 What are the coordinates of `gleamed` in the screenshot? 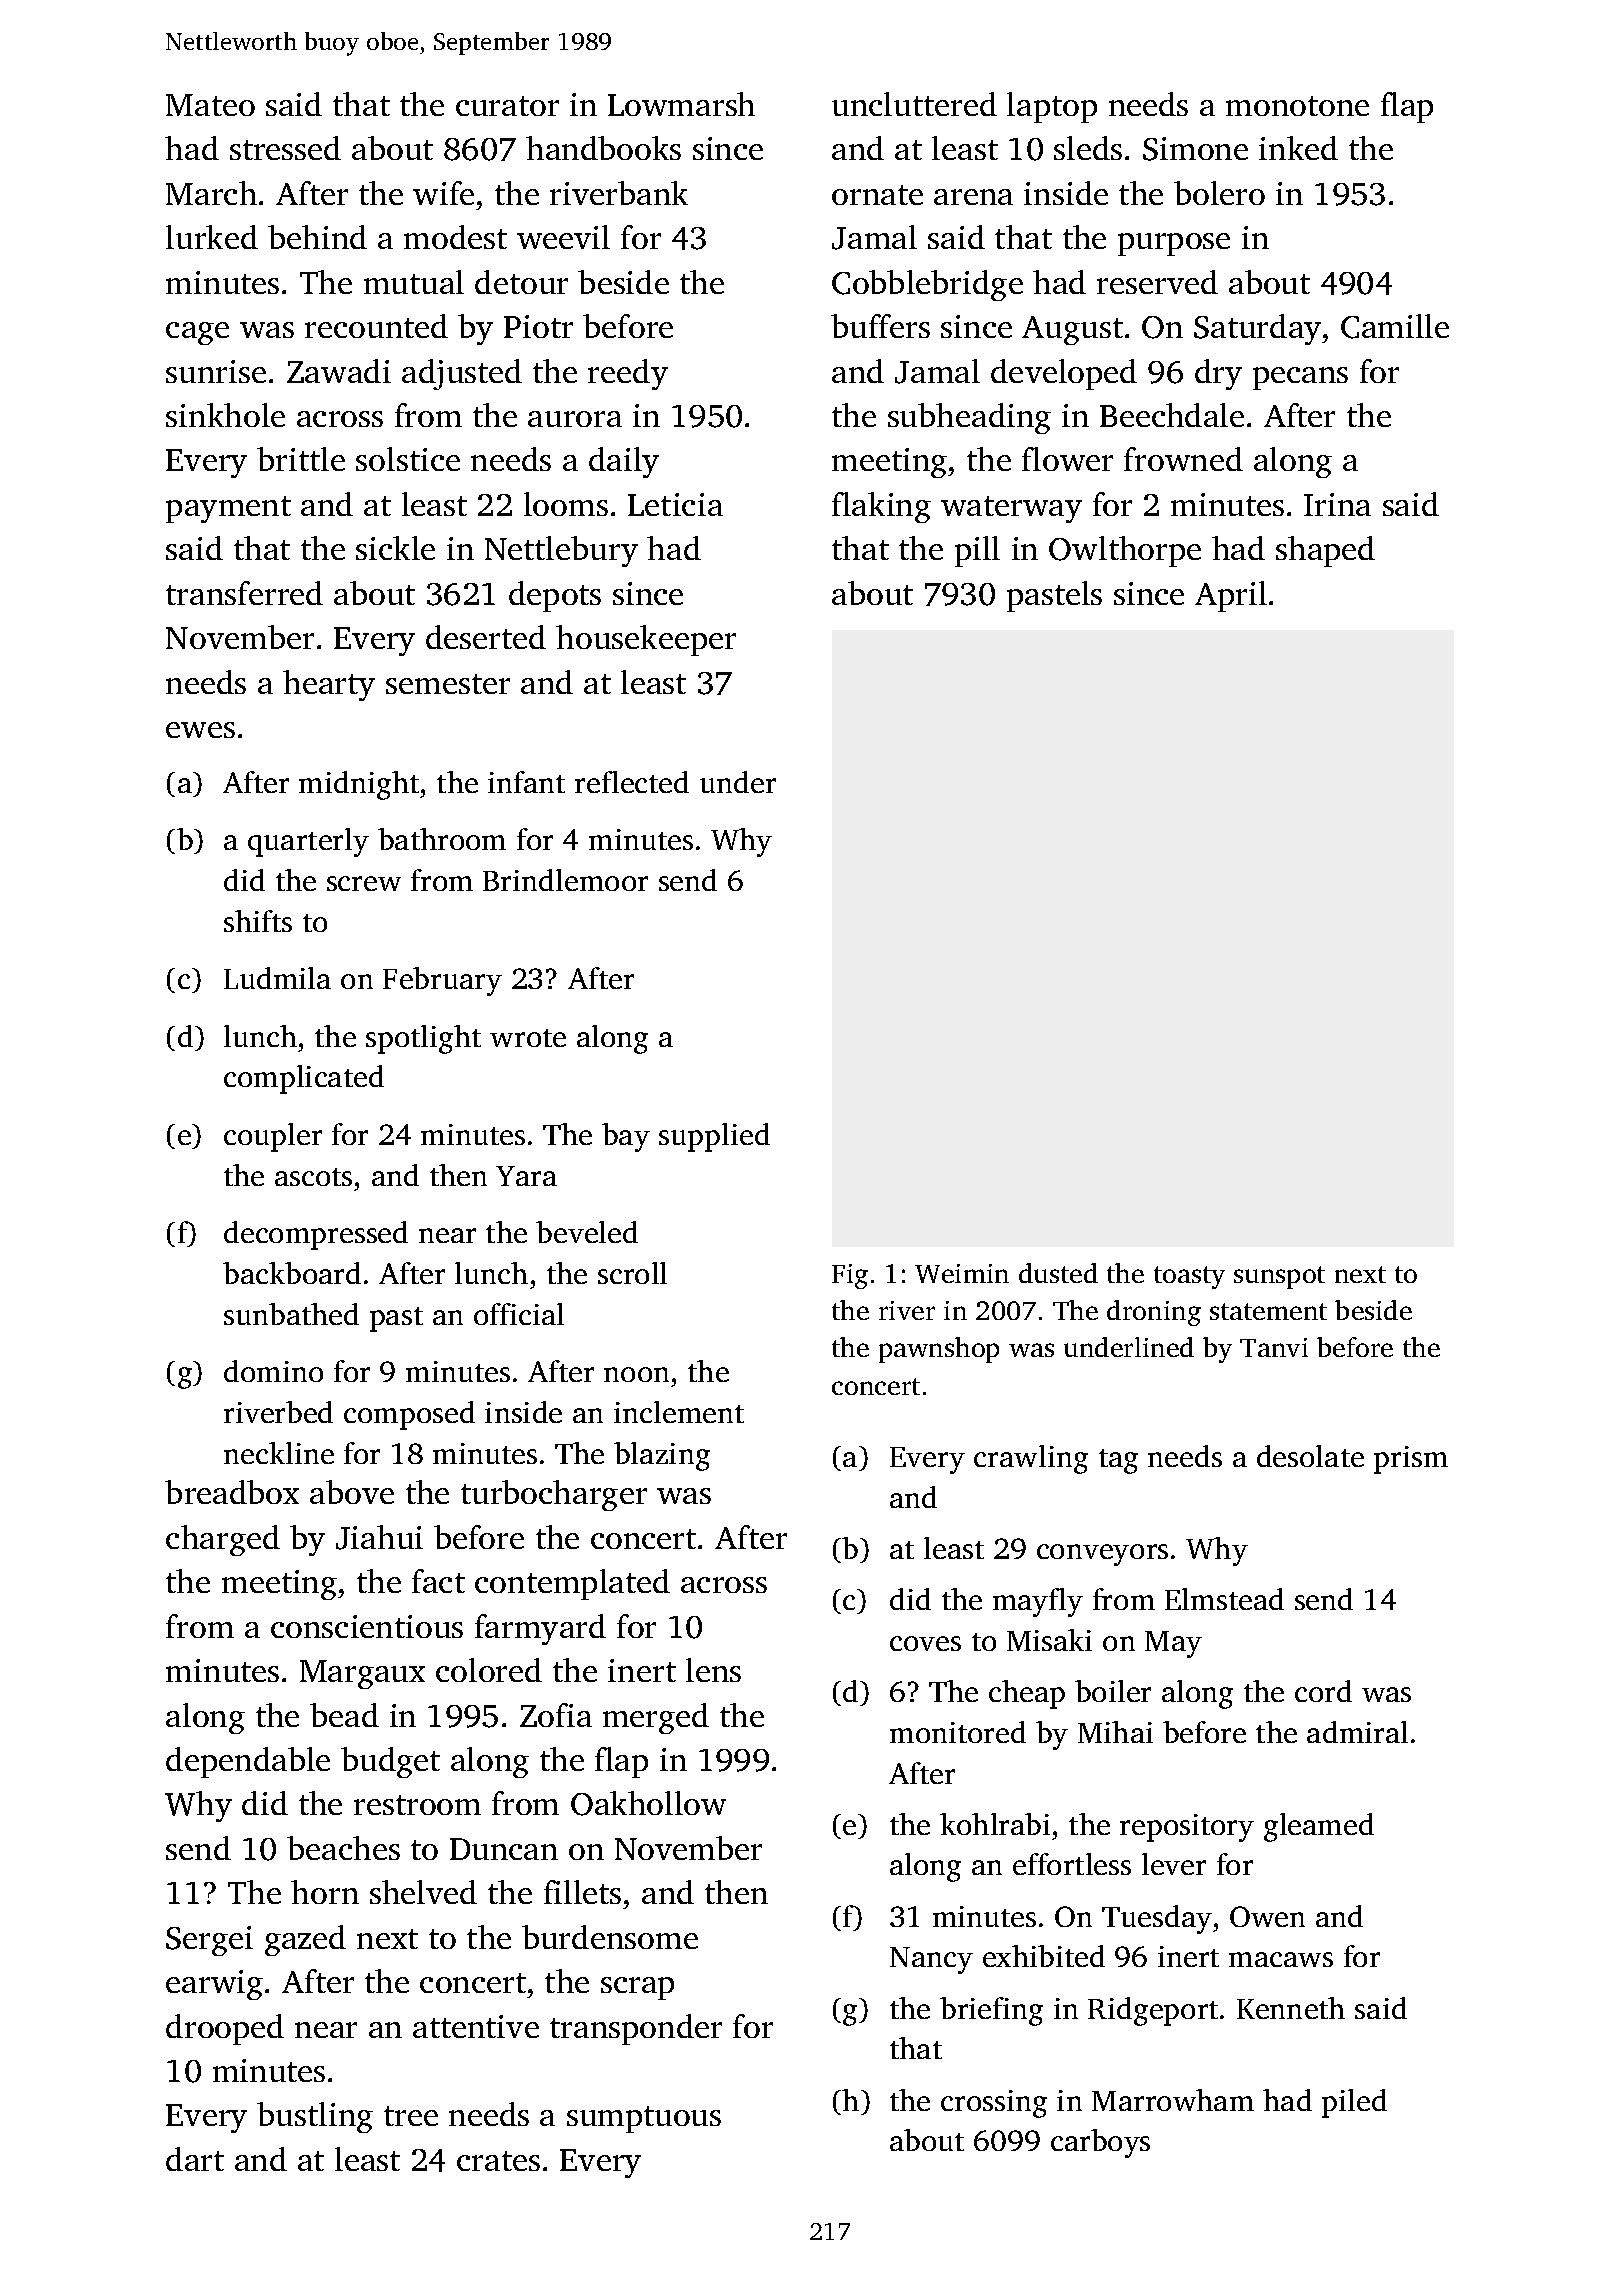 It's located at (1319, 1827).
